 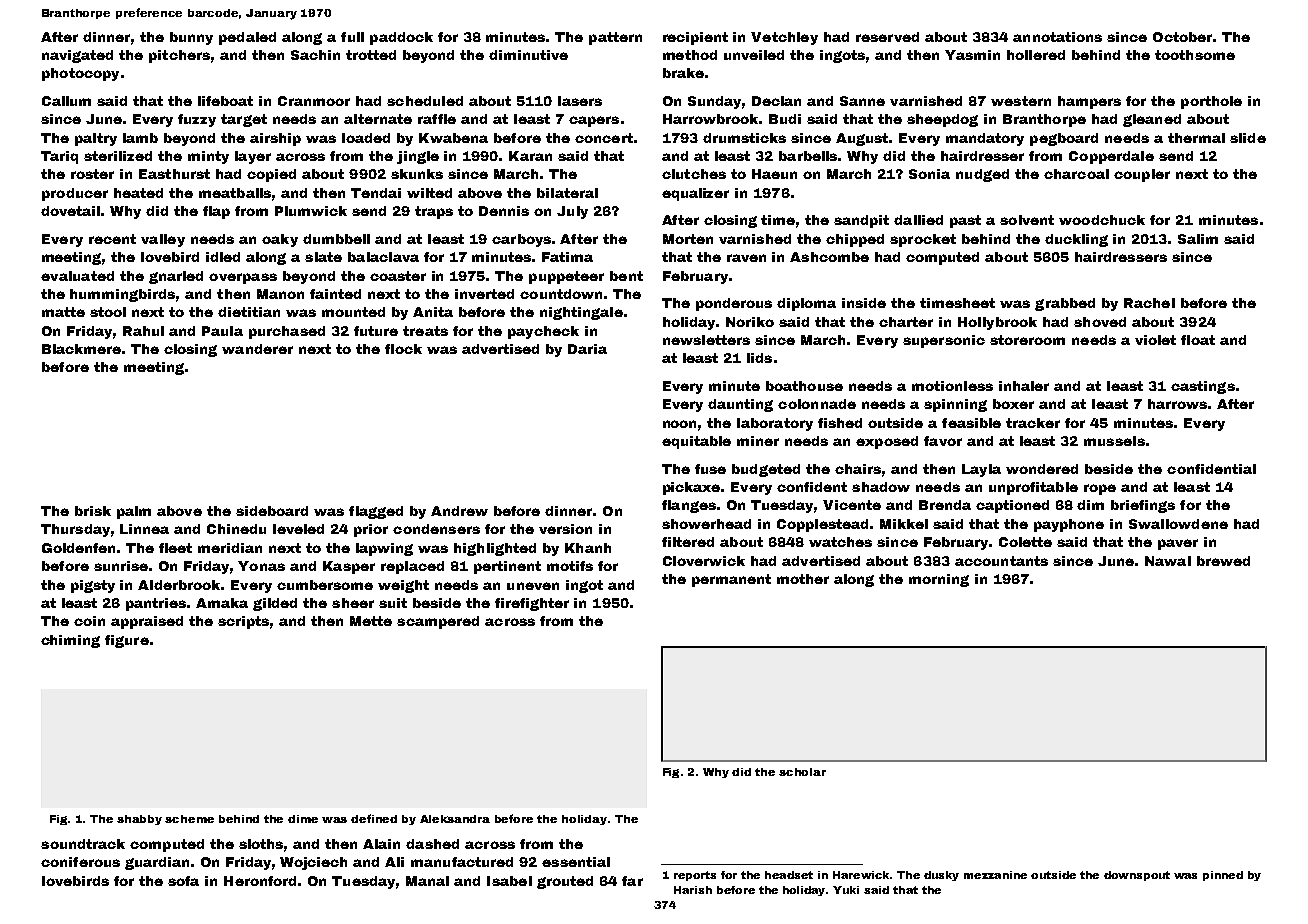 I want to click on Swallowdene, so click(x=1178, y=524).
